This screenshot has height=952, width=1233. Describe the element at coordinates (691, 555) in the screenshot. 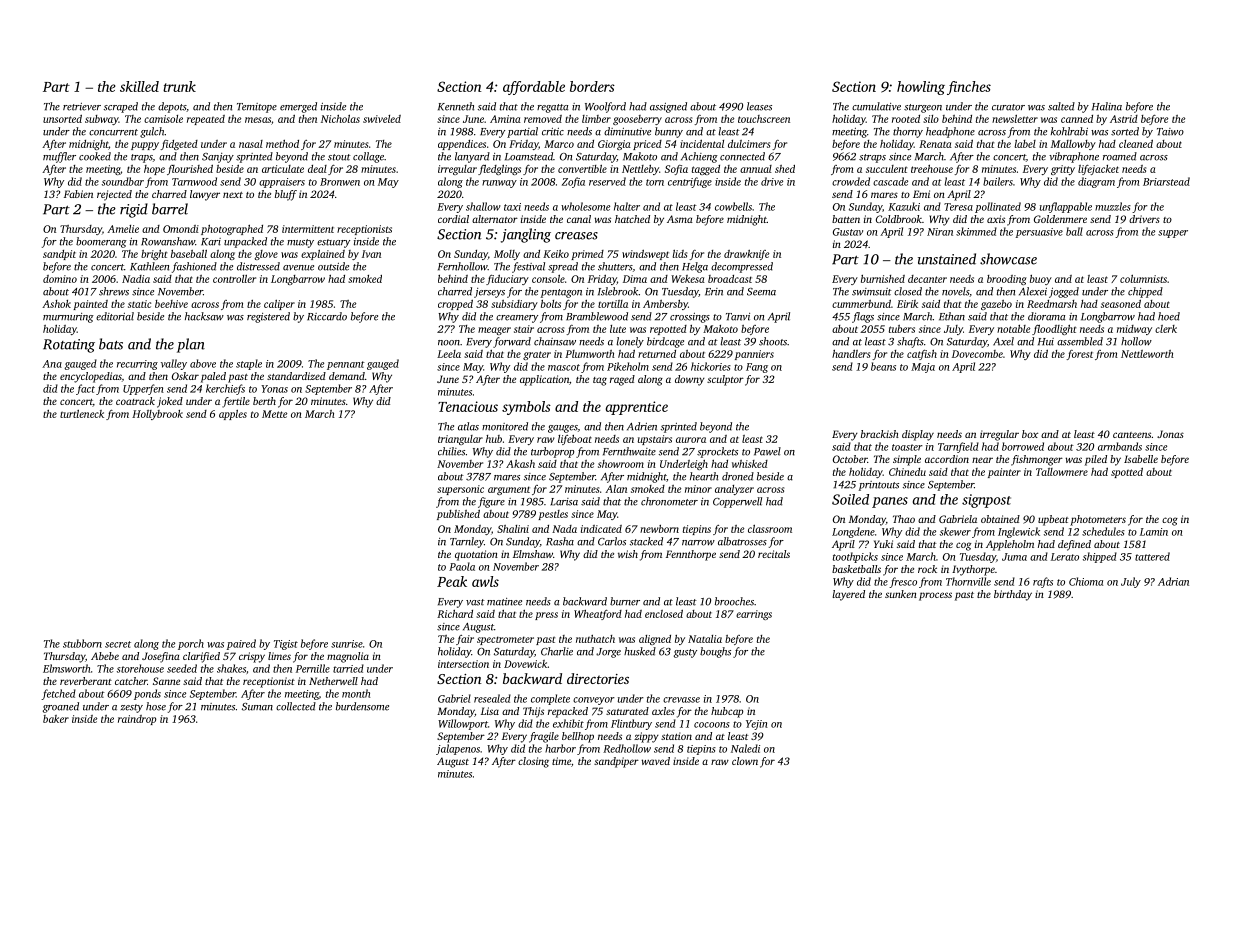

I see `Fennthorpe` at that location.
